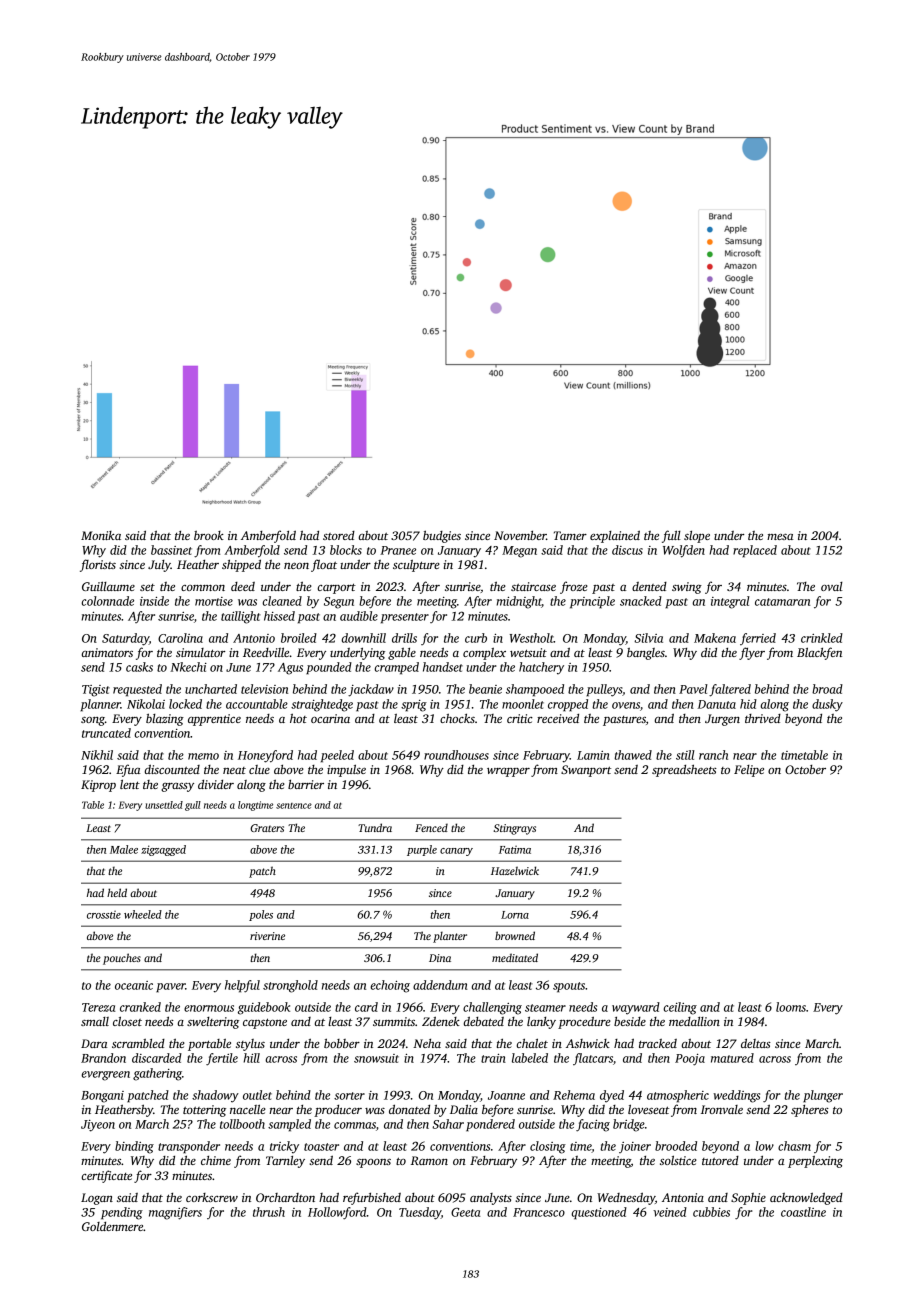 Image resolution: width=924 pixels, height=1314 pixels. What do you see at coordinates (519, 552) in the page?
I see `Megan` at bounding box center [519, 552].
